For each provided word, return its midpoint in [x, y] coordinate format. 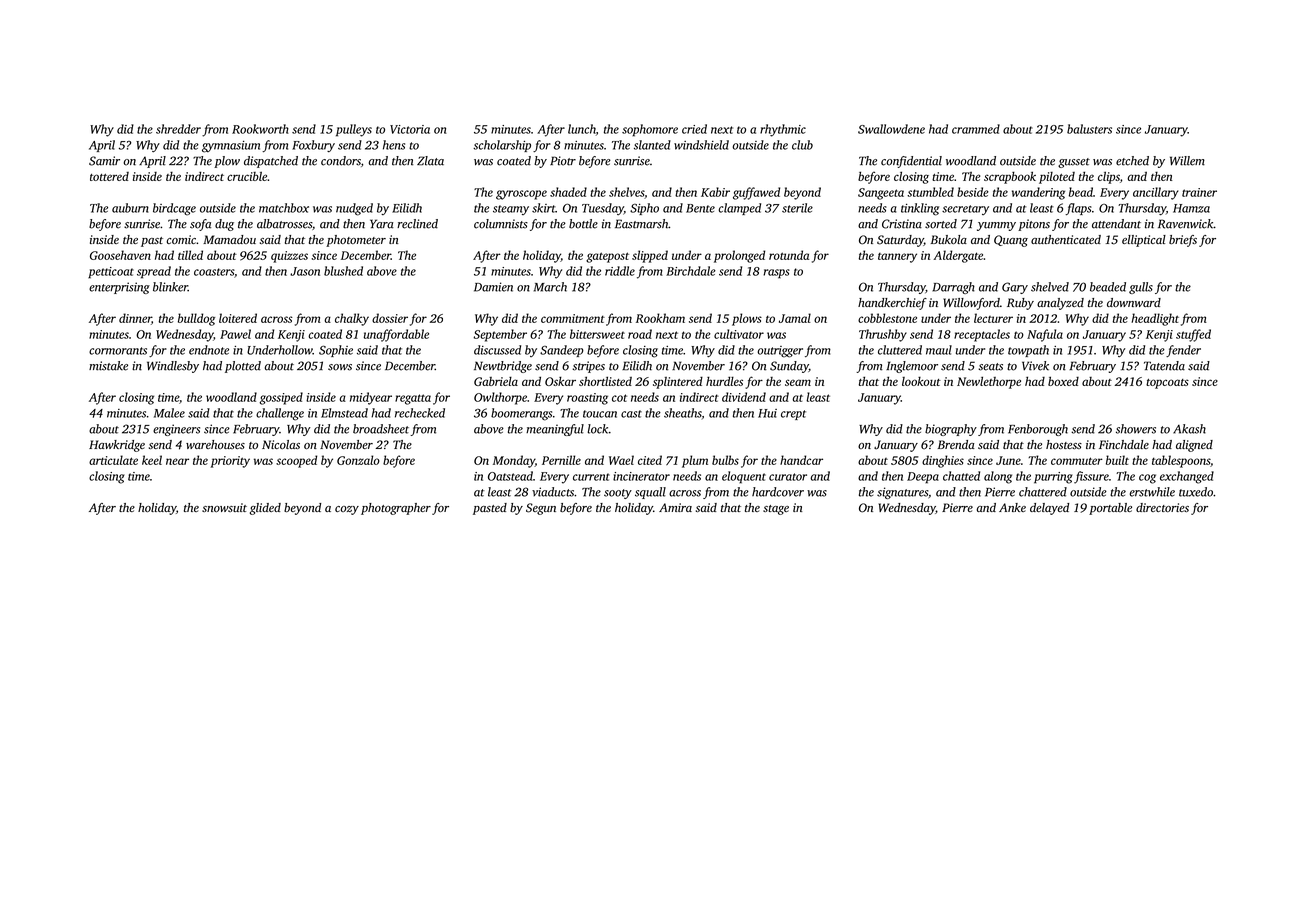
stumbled [930, 192]
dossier [390, 318]
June [1008, 460]
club [802, 145]
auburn [130, 208]
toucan [600, 414]
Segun [541, 509]
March [550, 287]
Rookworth [260, 129]
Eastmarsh [641, 224]
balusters [1089, 129]
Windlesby [173, 367]
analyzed [1060, 304]
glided [265, 509]
